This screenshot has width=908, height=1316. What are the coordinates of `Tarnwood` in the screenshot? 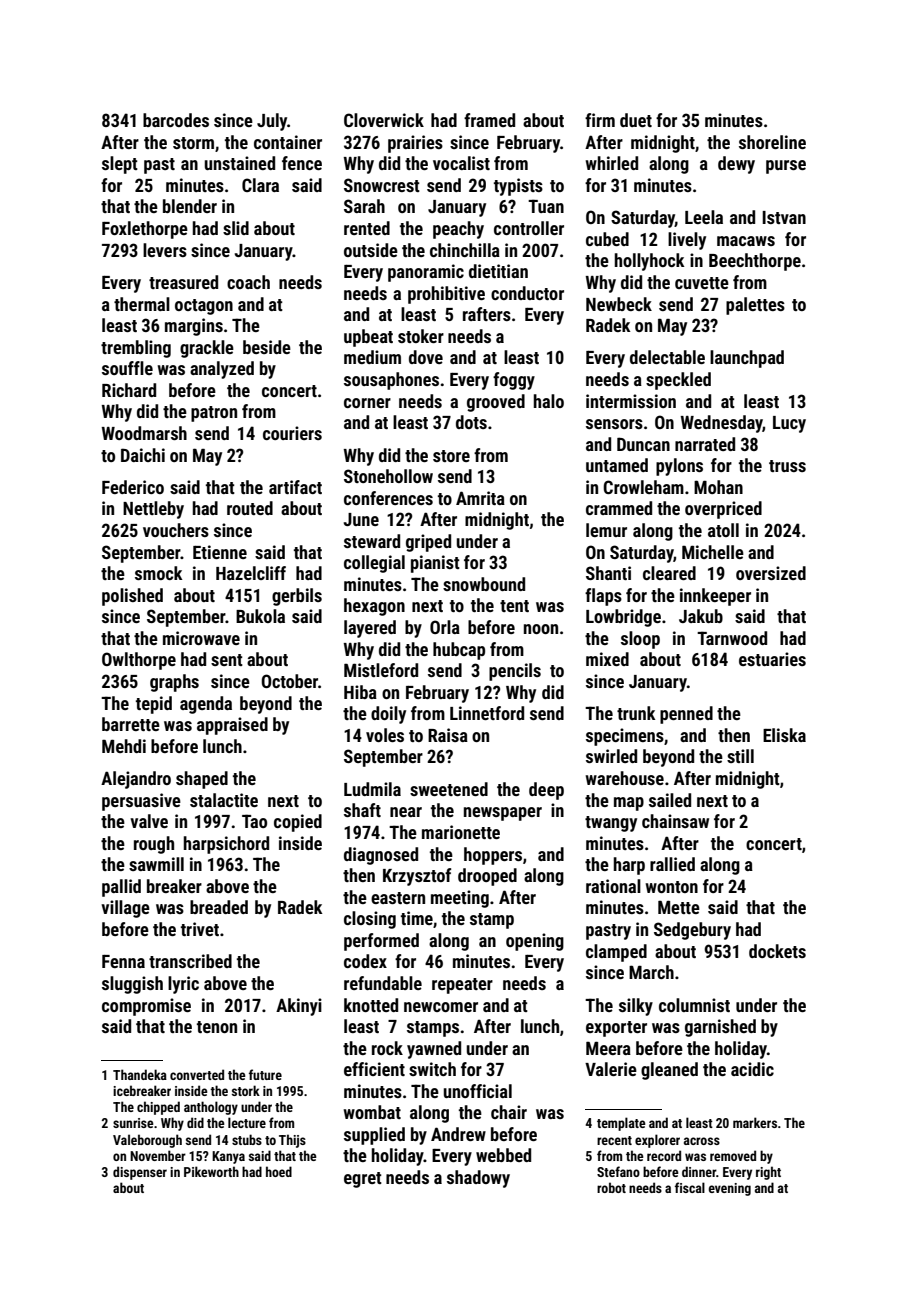 It's located at (732, 638).
